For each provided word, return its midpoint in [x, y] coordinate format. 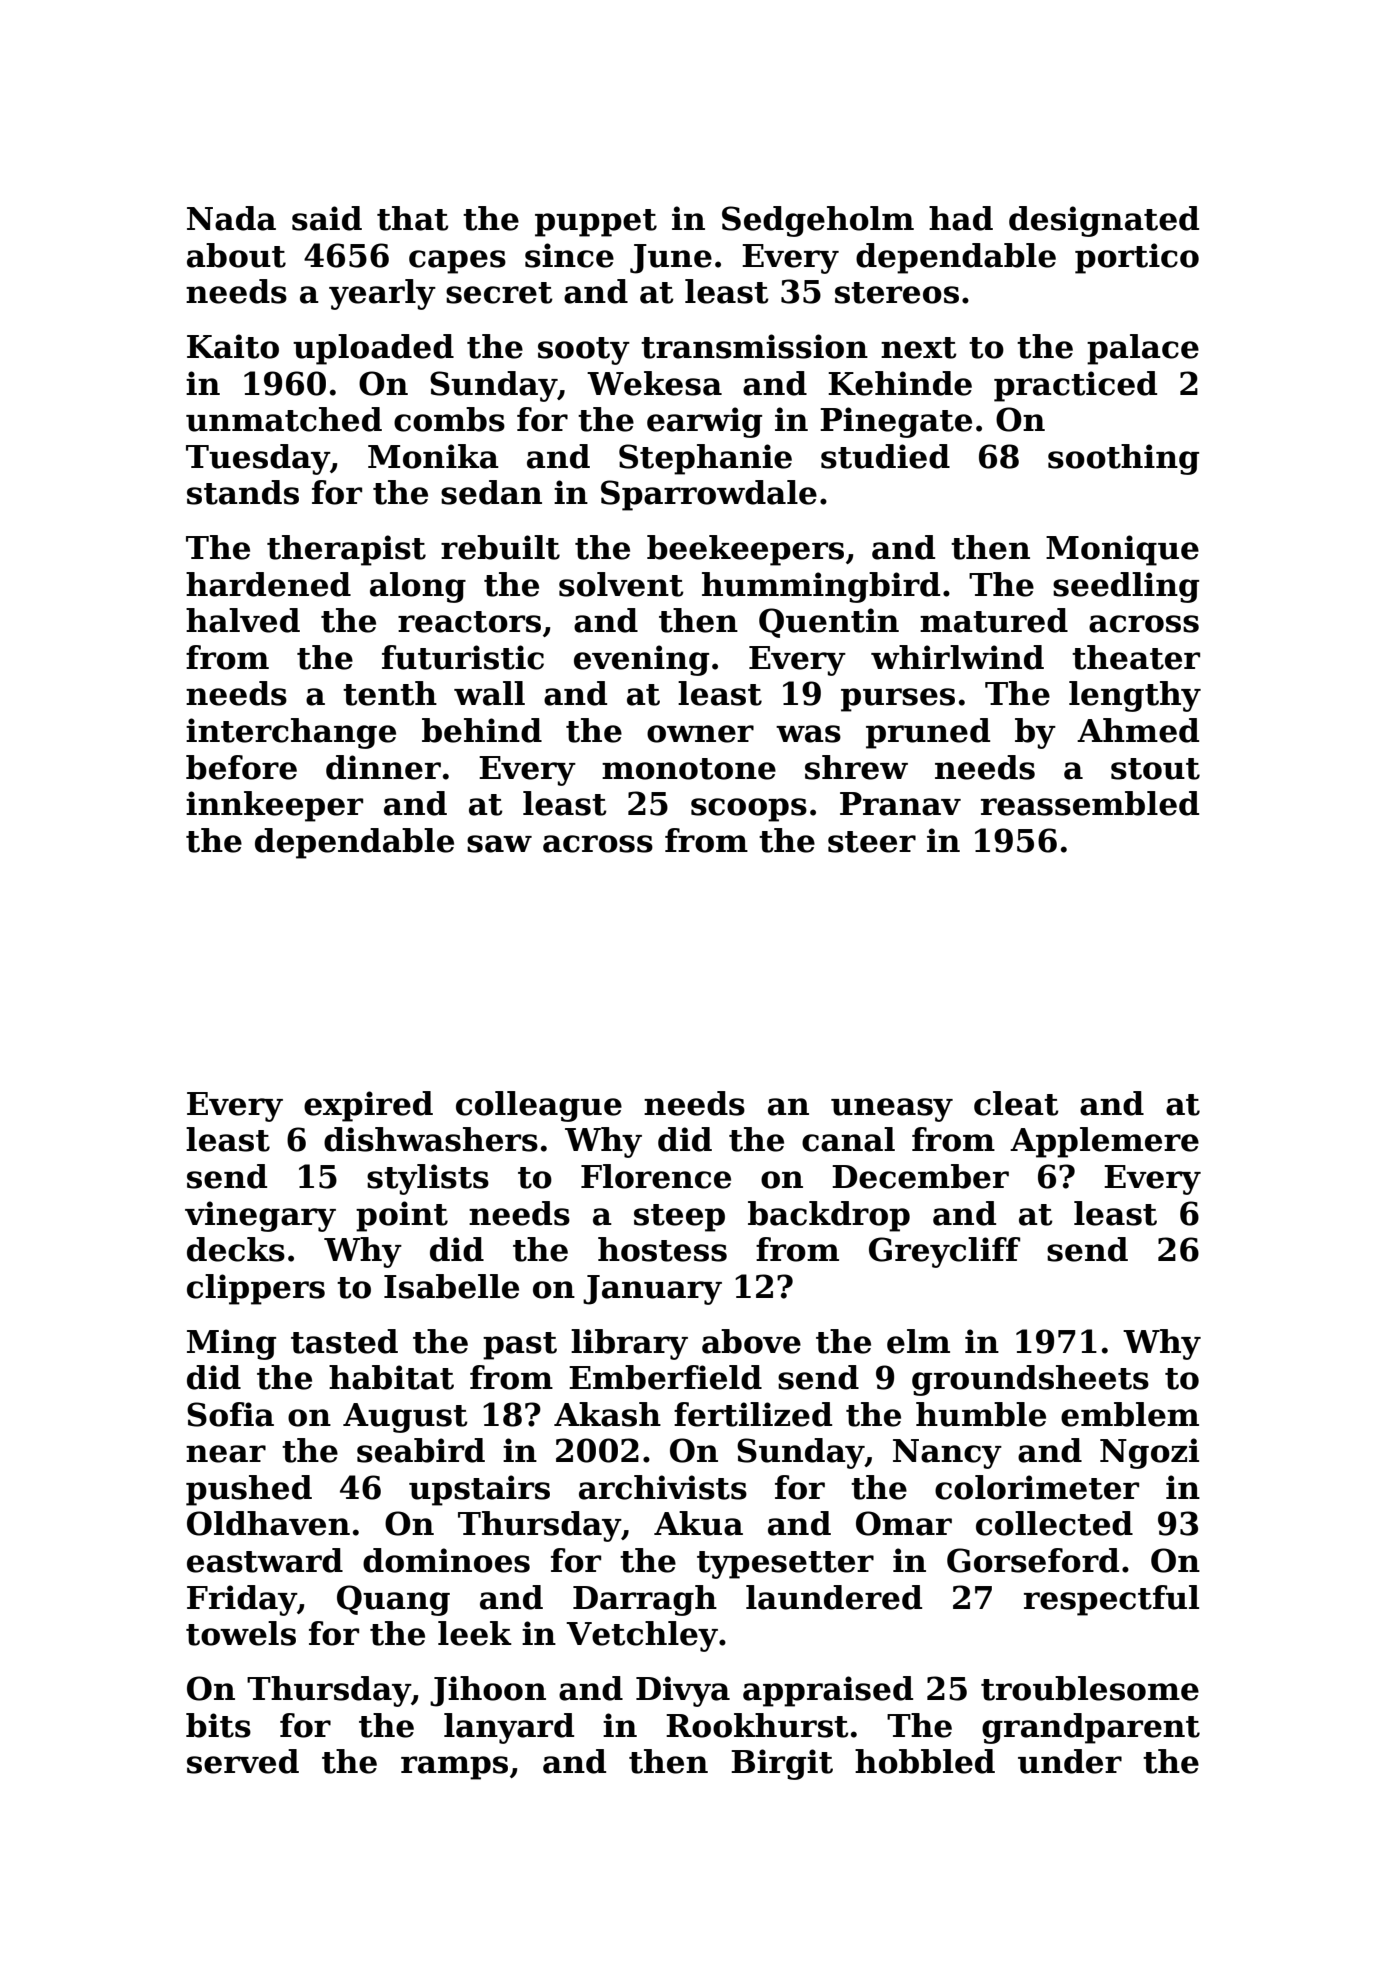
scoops [749, 810]
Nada [231, 218]
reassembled [1090, 803]
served [243, 1761]
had [961, 218]
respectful [1111, 1600]
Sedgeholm [818, 221]
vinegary [260, 1216]
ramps [454, 1768]
